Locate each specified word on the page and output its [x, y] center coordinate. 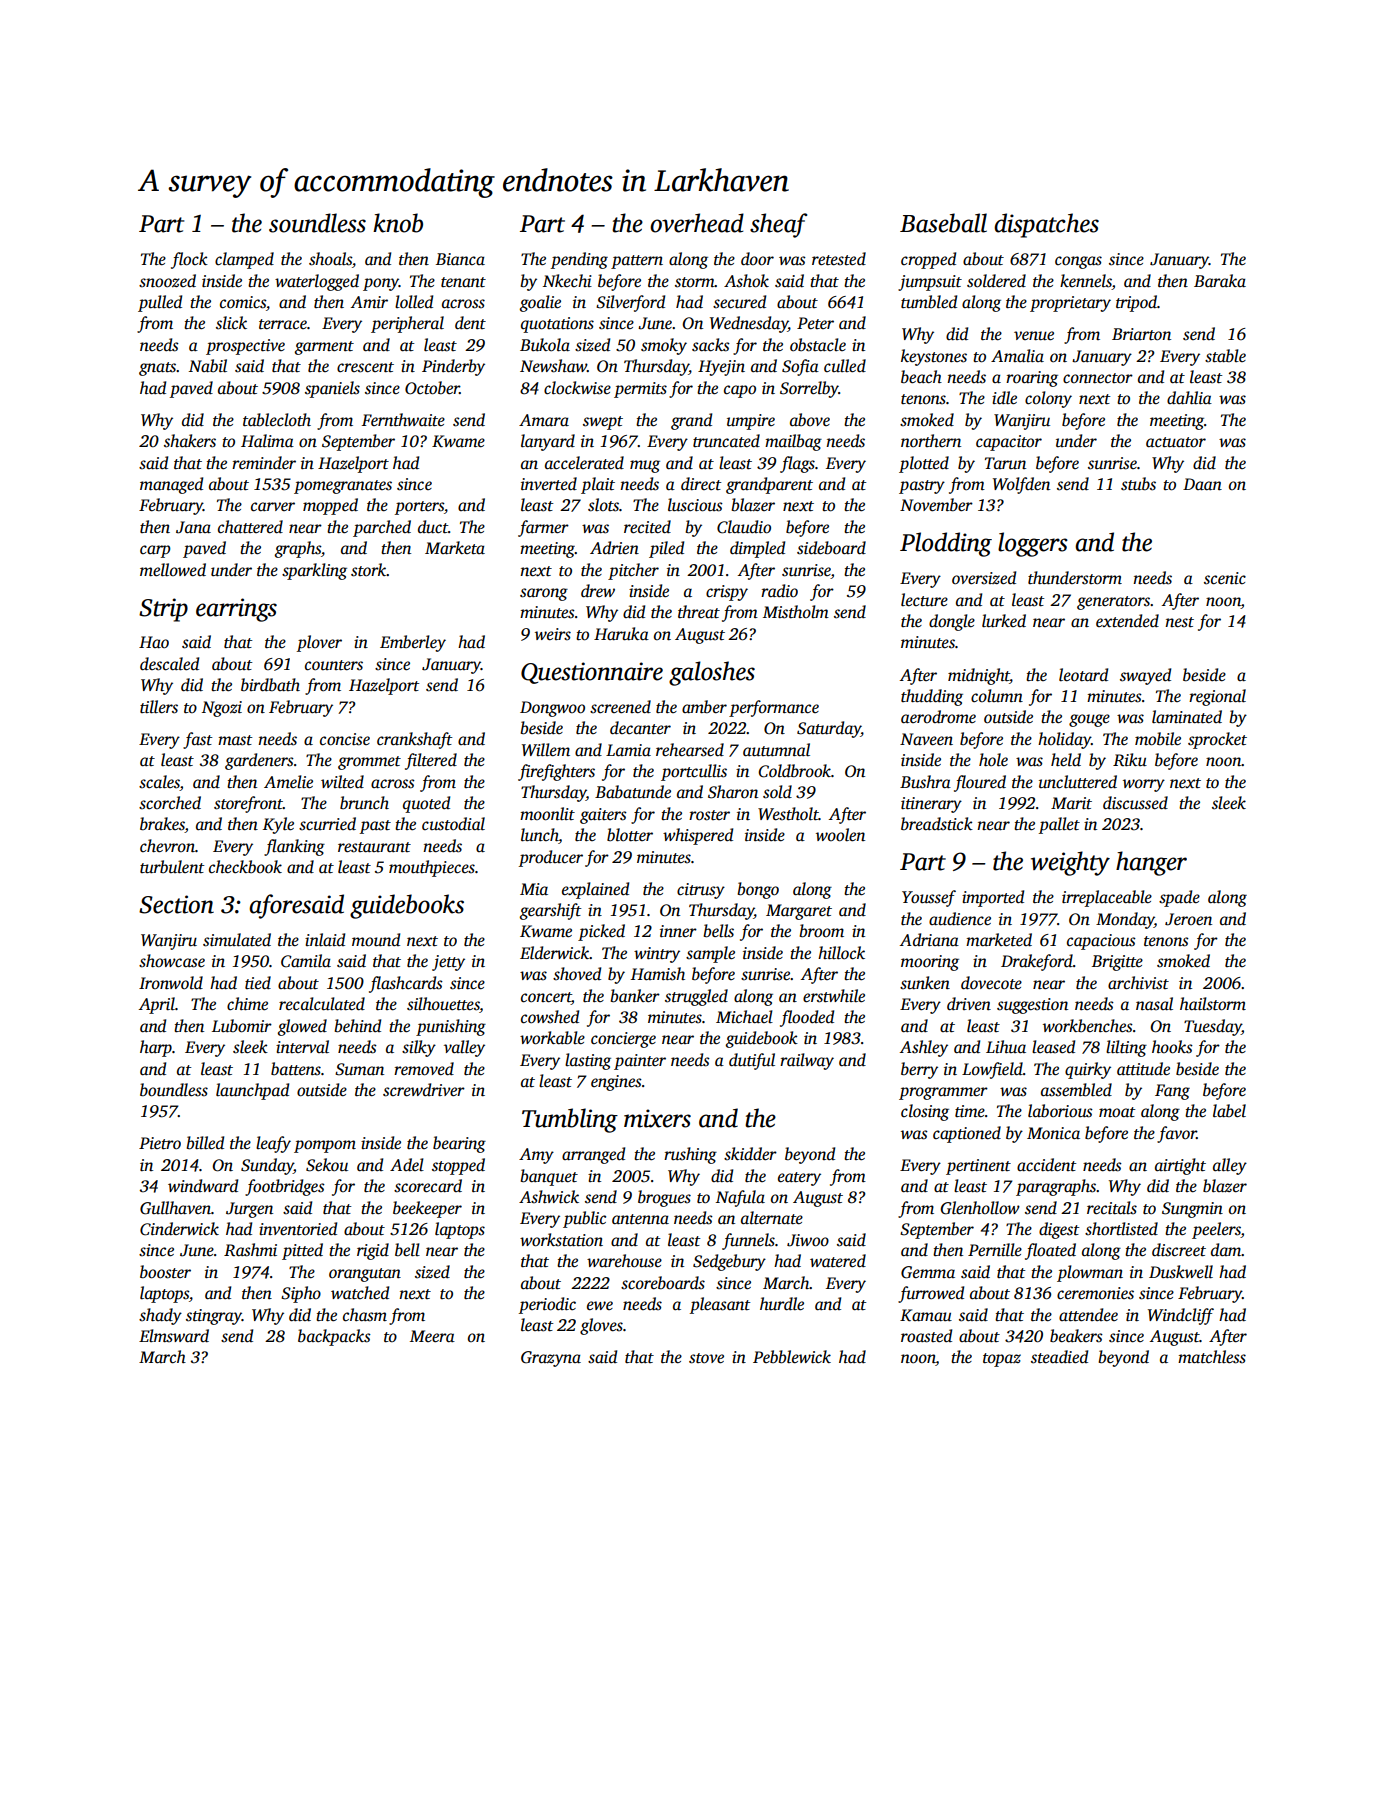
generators [1114, 603]
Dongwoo [552, 709]
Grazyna [551, 1359]
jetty [448, 963]
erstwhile [834, 996]
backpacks [334, 1337]
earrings [236, 610]
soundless [317, 223]
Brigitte [1117, 963]
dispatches [1046, 225]
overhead [697, 223]
